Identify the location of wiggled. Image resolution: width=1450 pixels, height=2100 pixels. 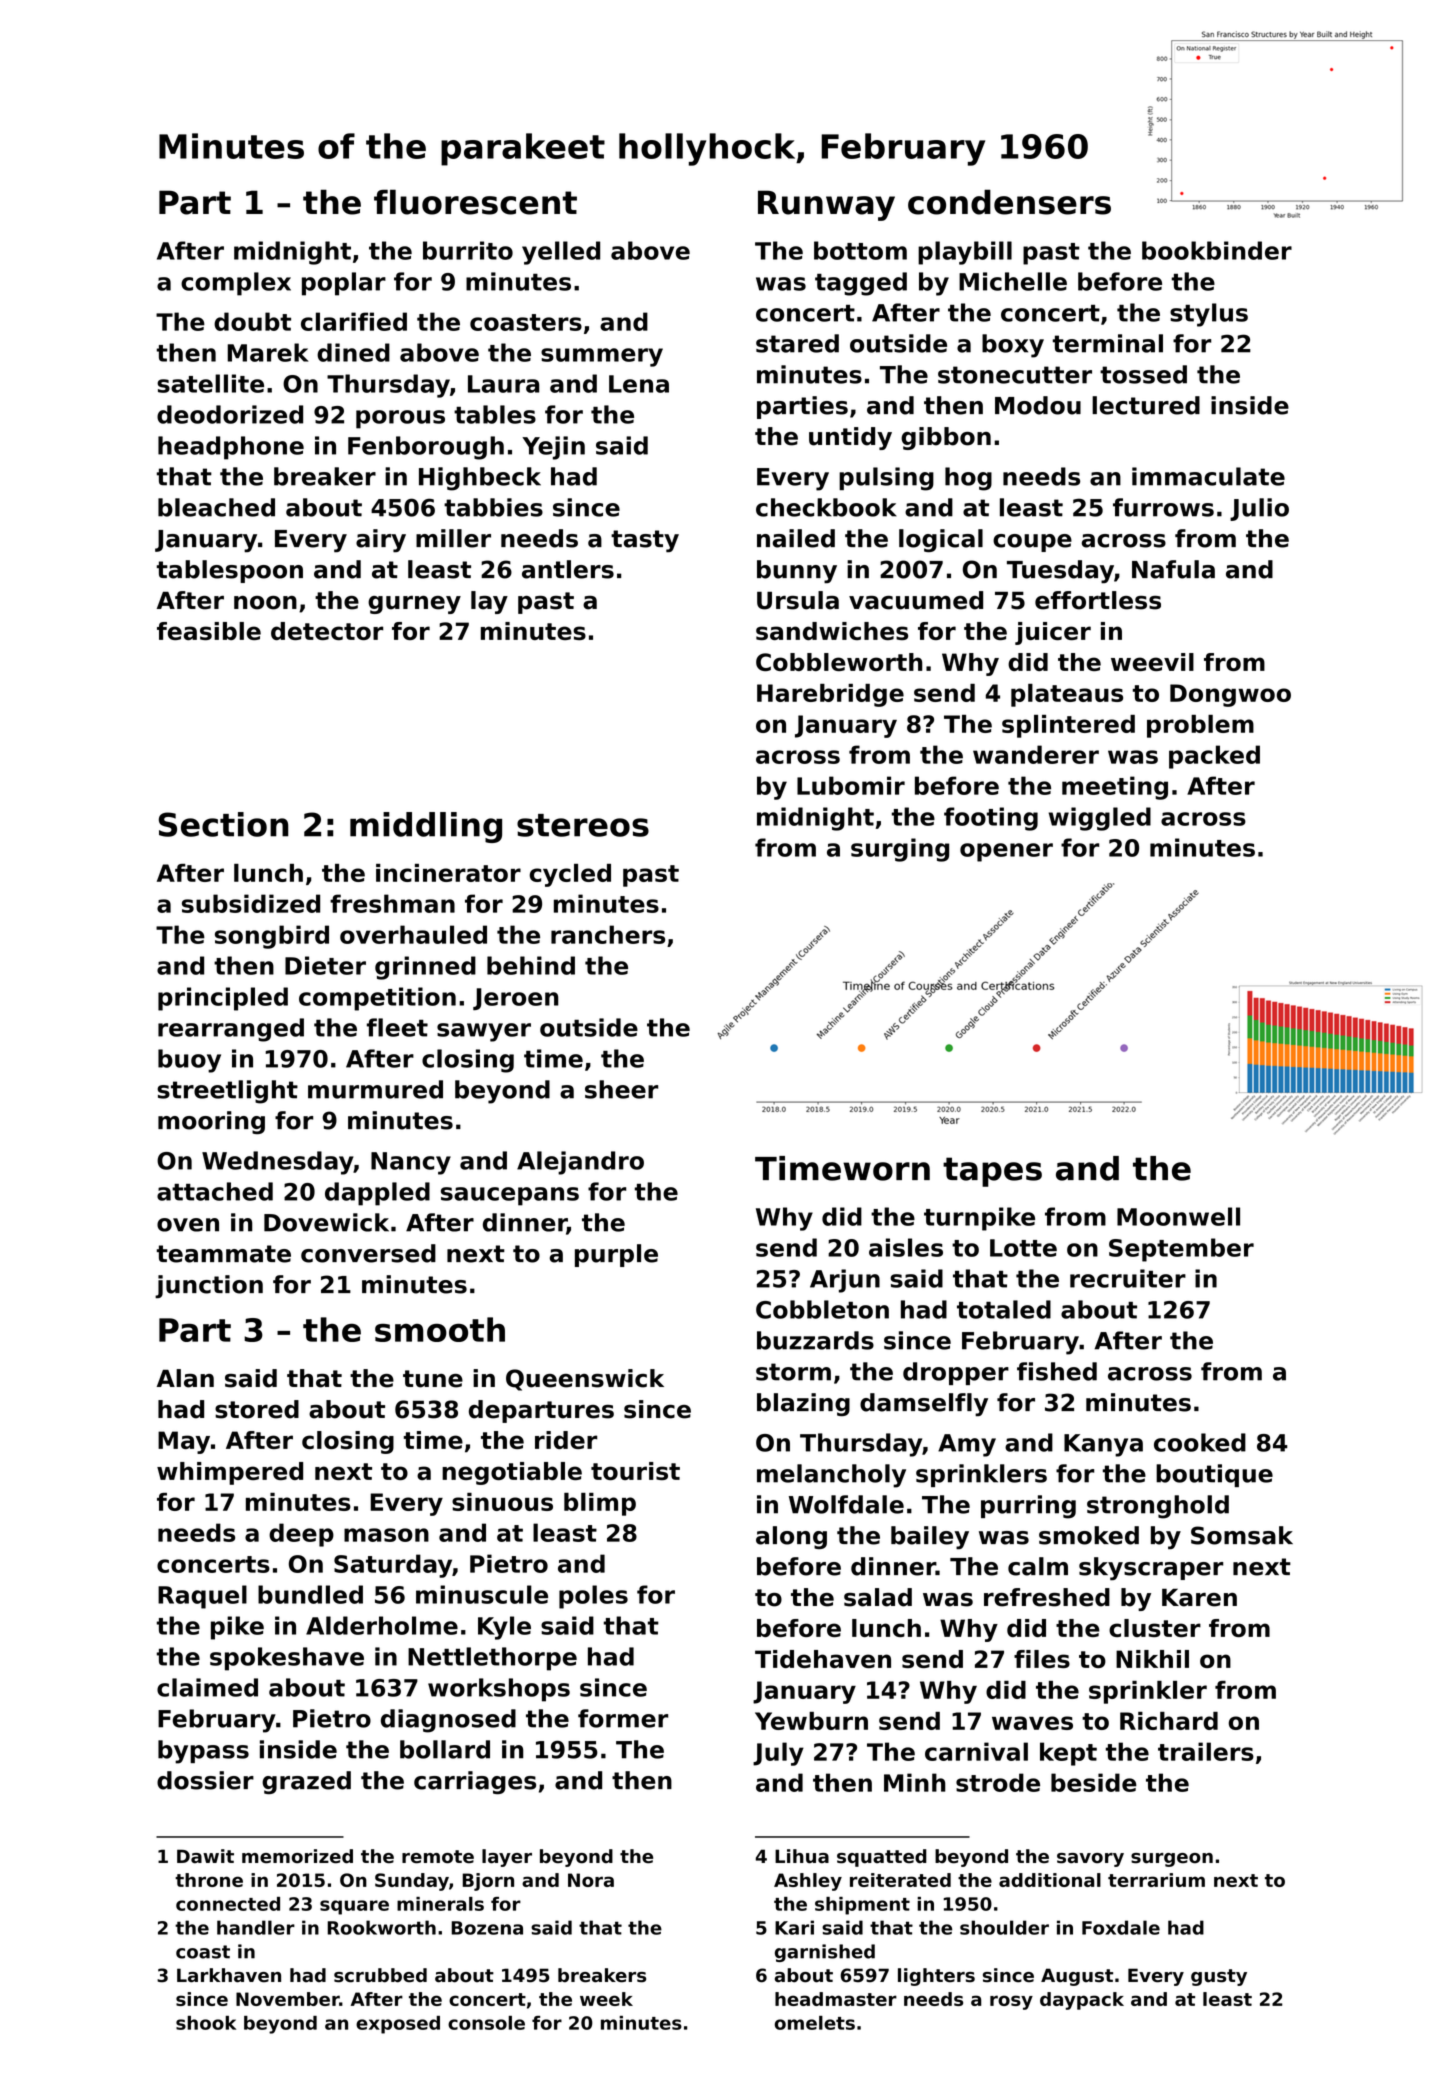
(1100, 819).
